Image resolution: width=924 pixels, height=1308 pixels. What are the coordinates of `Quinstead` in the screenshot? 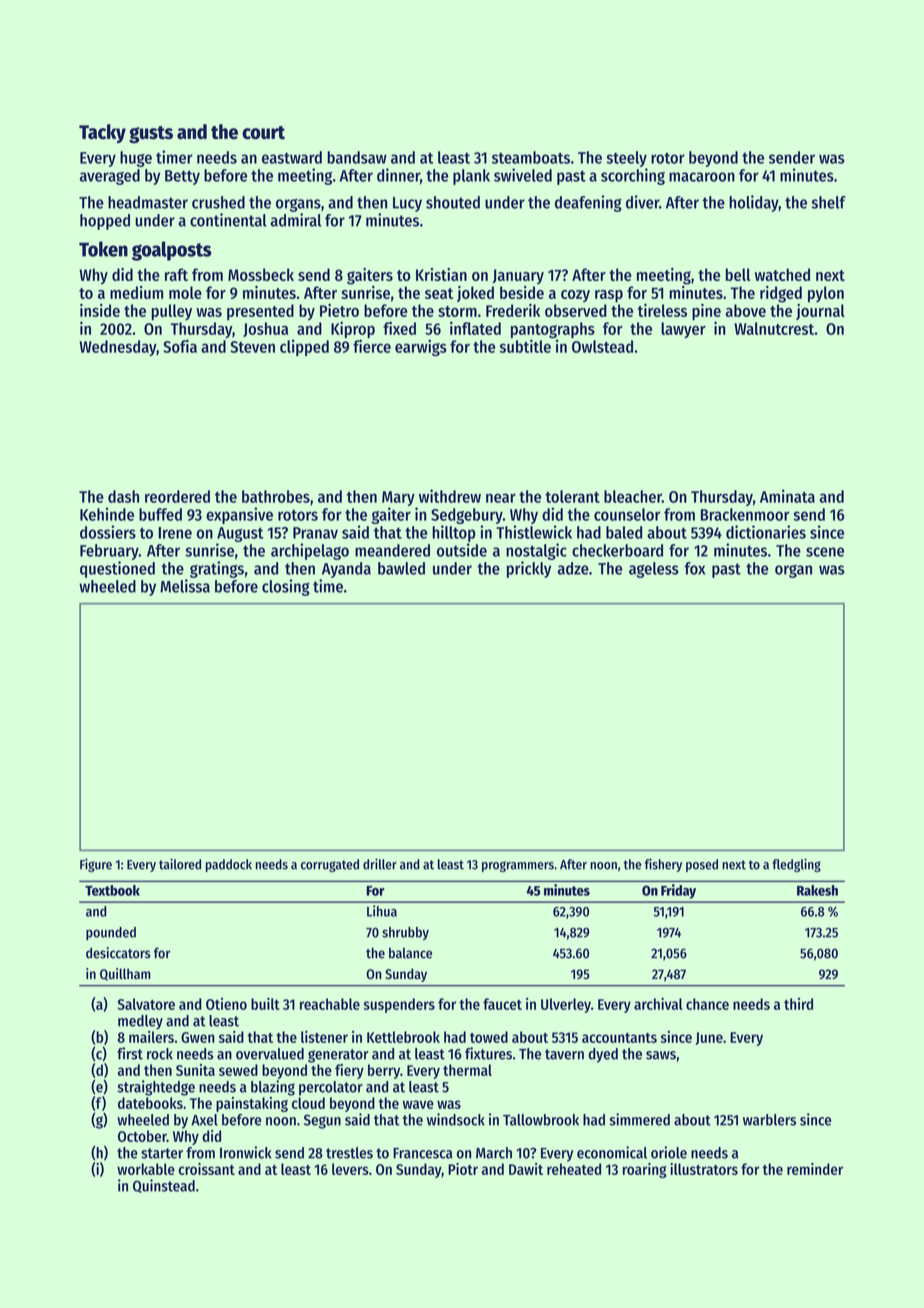 It's located at (164, 1186).
